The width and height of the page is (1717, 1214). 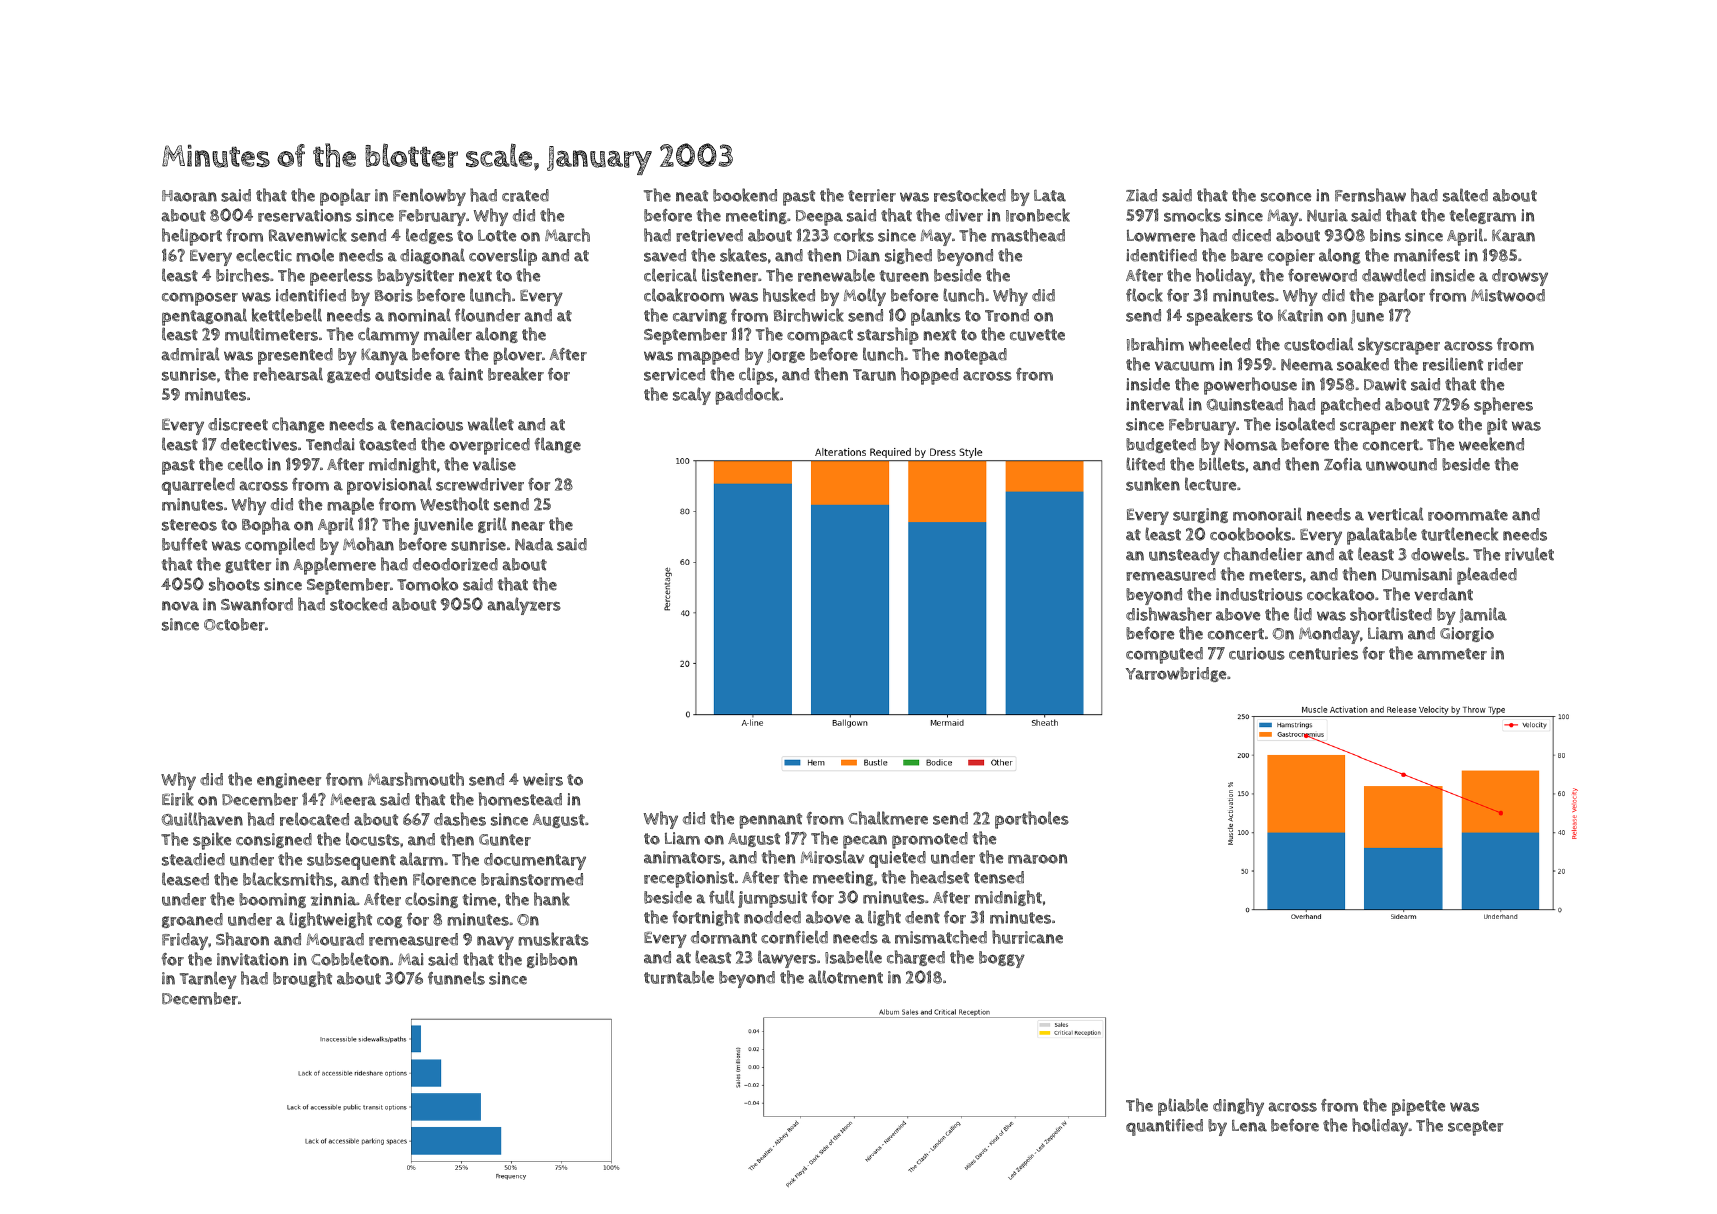 I want to click on rivulet, so click(x=1529, y=554).
